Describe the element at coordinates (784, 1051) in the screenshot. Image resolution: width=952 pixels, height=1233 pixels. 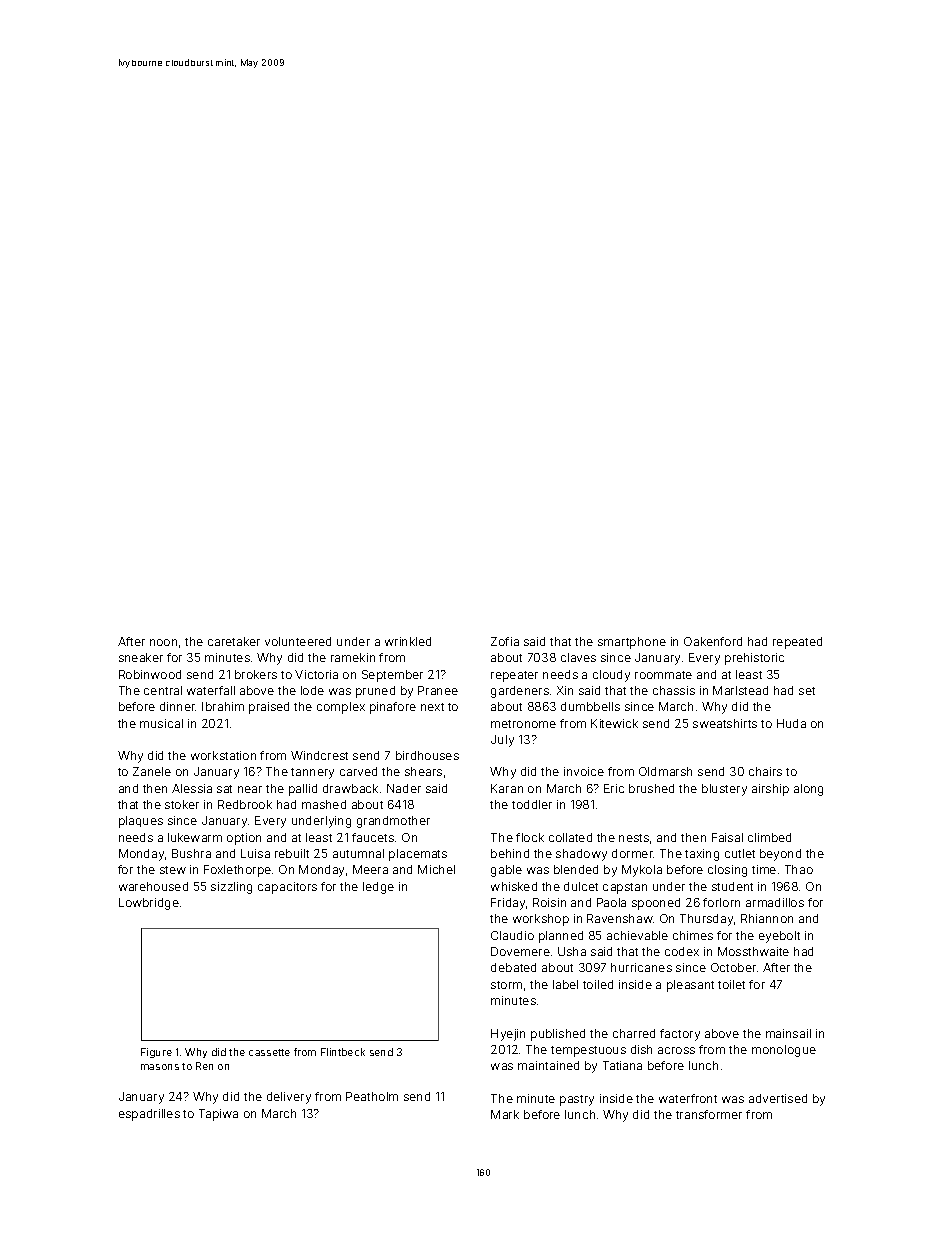
I see `monologue` at that location.
